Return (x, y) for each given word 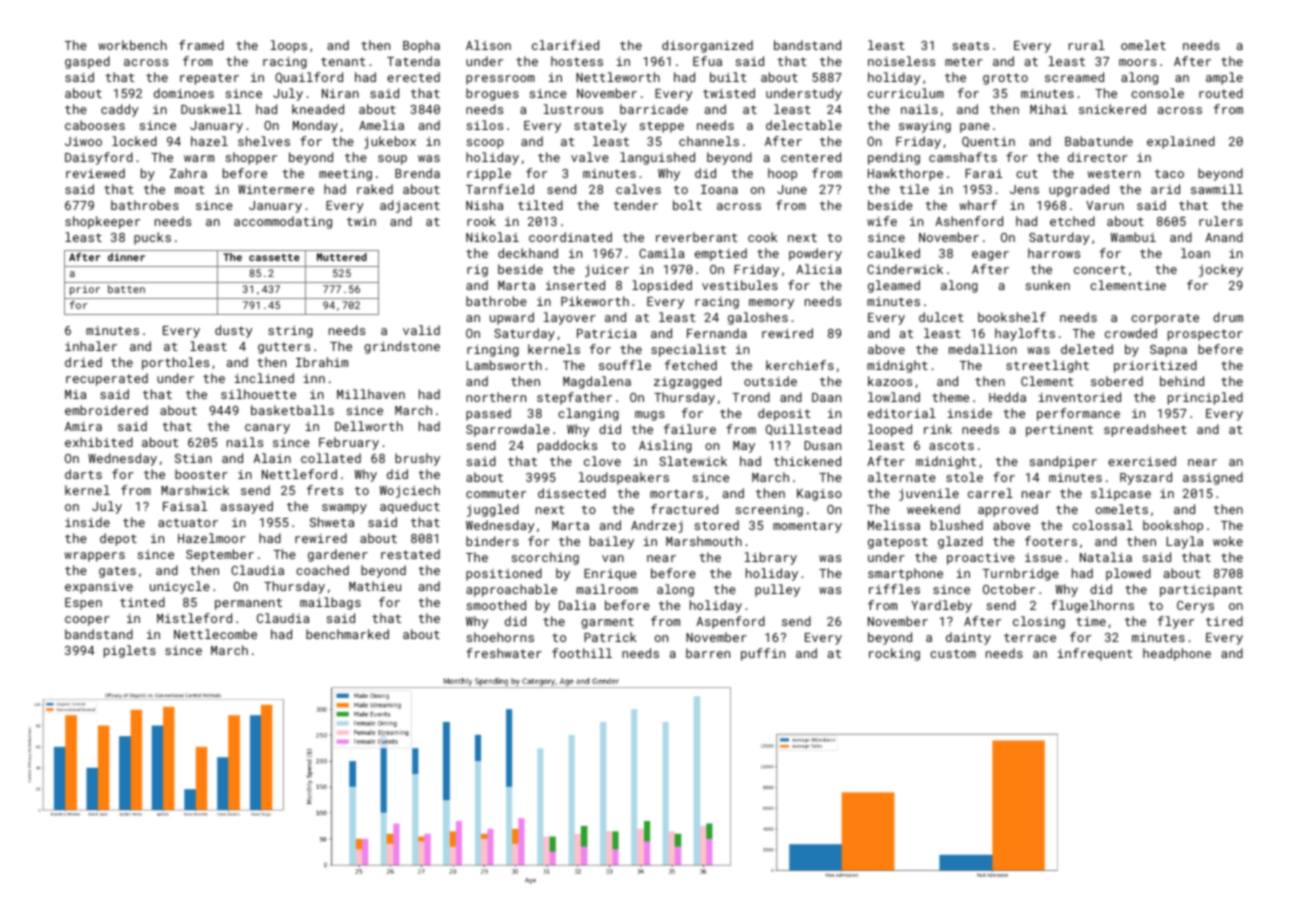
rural (1087, 45)
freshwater (504, 653)
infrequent (1095, 654)
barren (708, 653)
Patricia (606, 333)
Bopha (421, 46)
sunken (1047, 285)
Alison (488, 45)
